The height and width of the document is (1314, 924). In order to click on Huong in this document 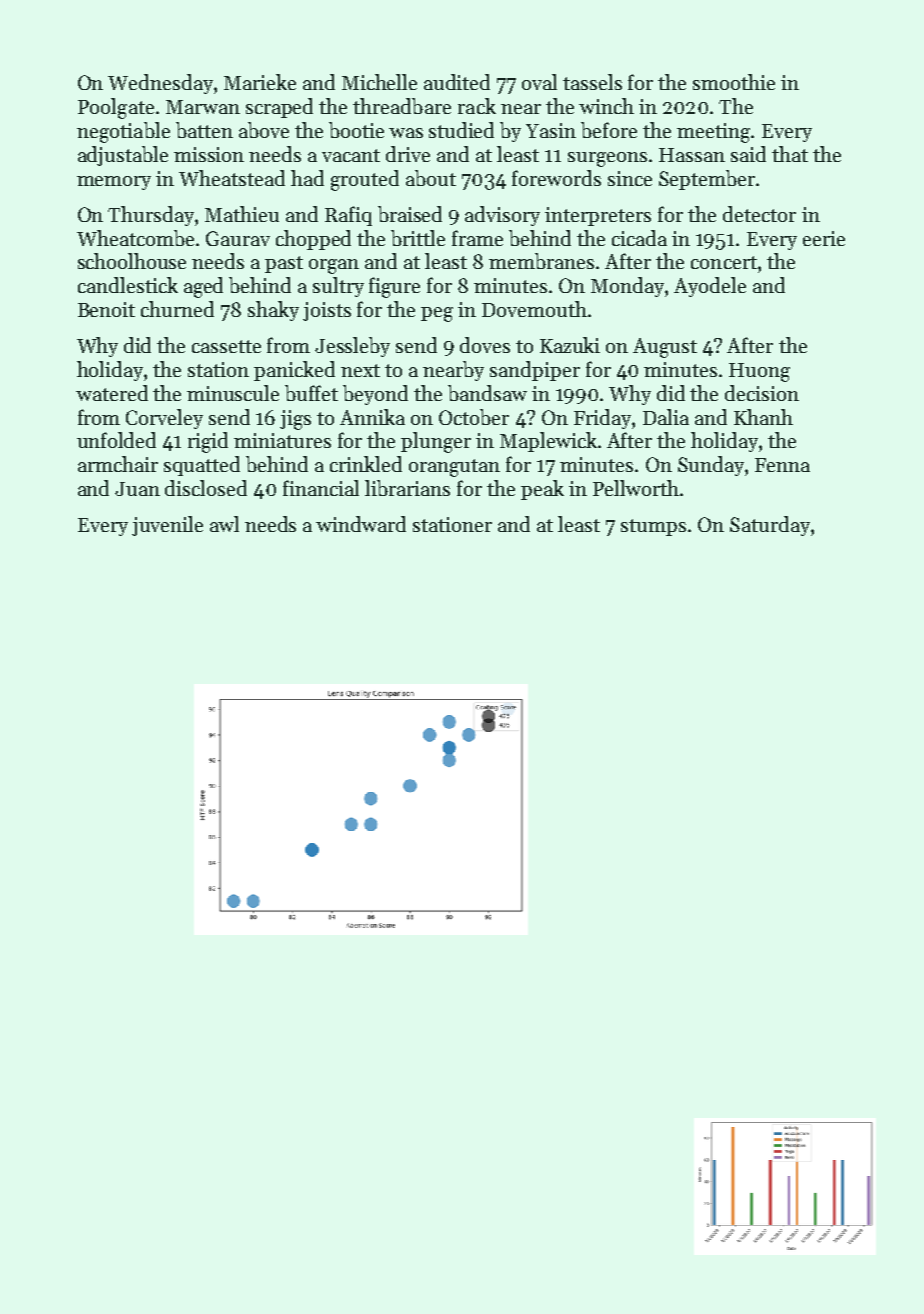, I will do `click(759, 372)`.
